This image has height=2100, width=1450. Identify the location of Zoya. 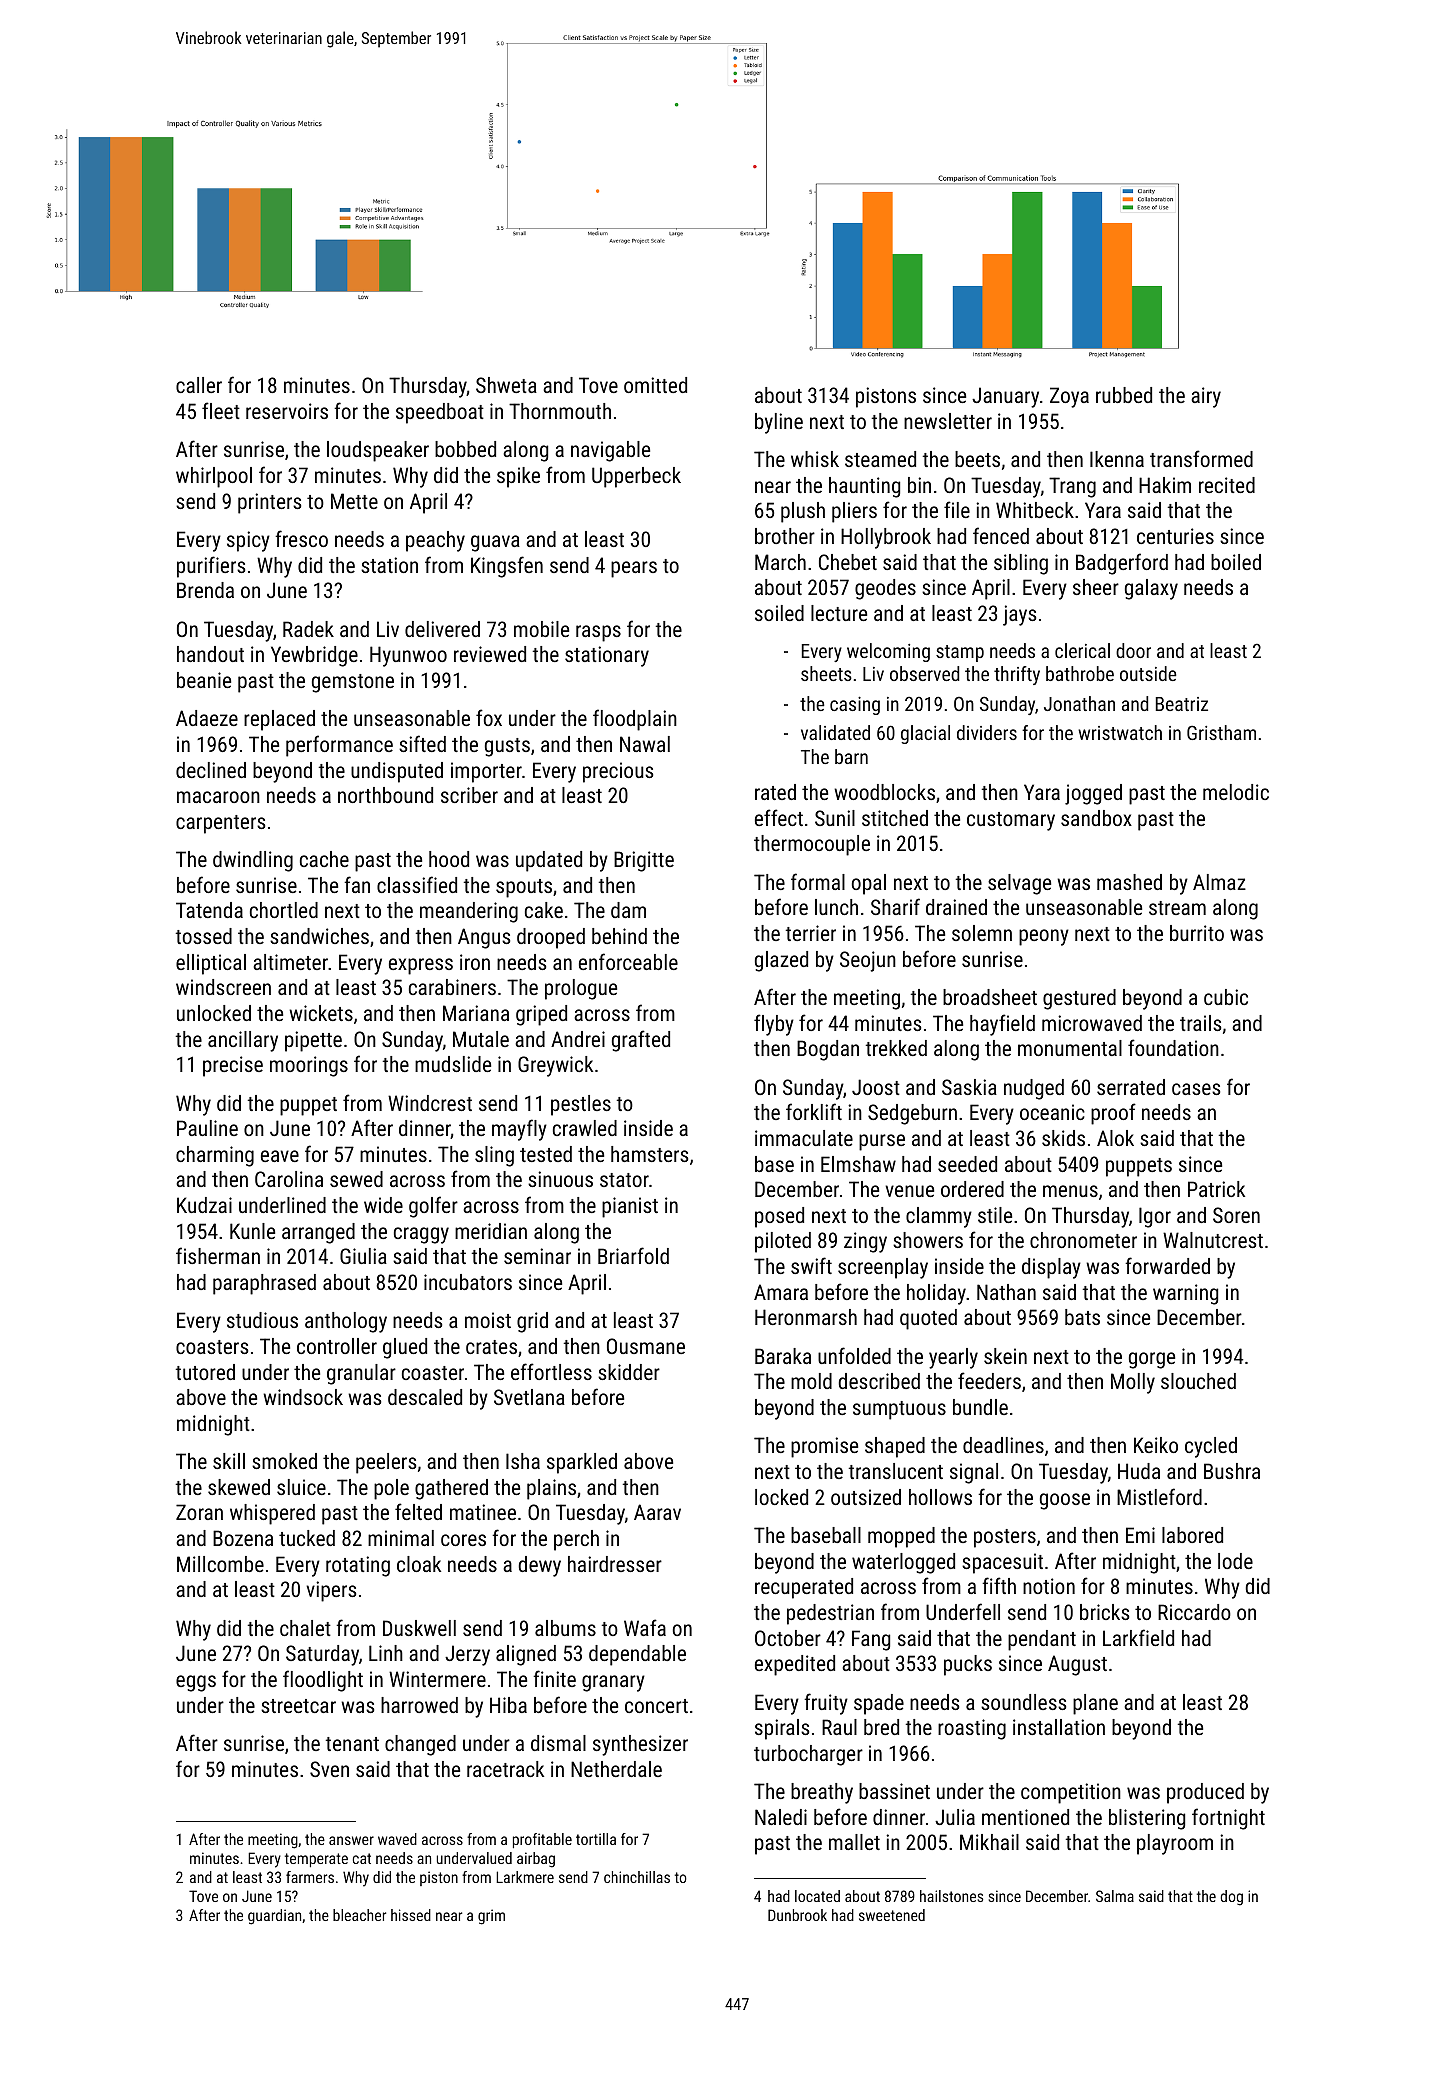
(1069, 397).
